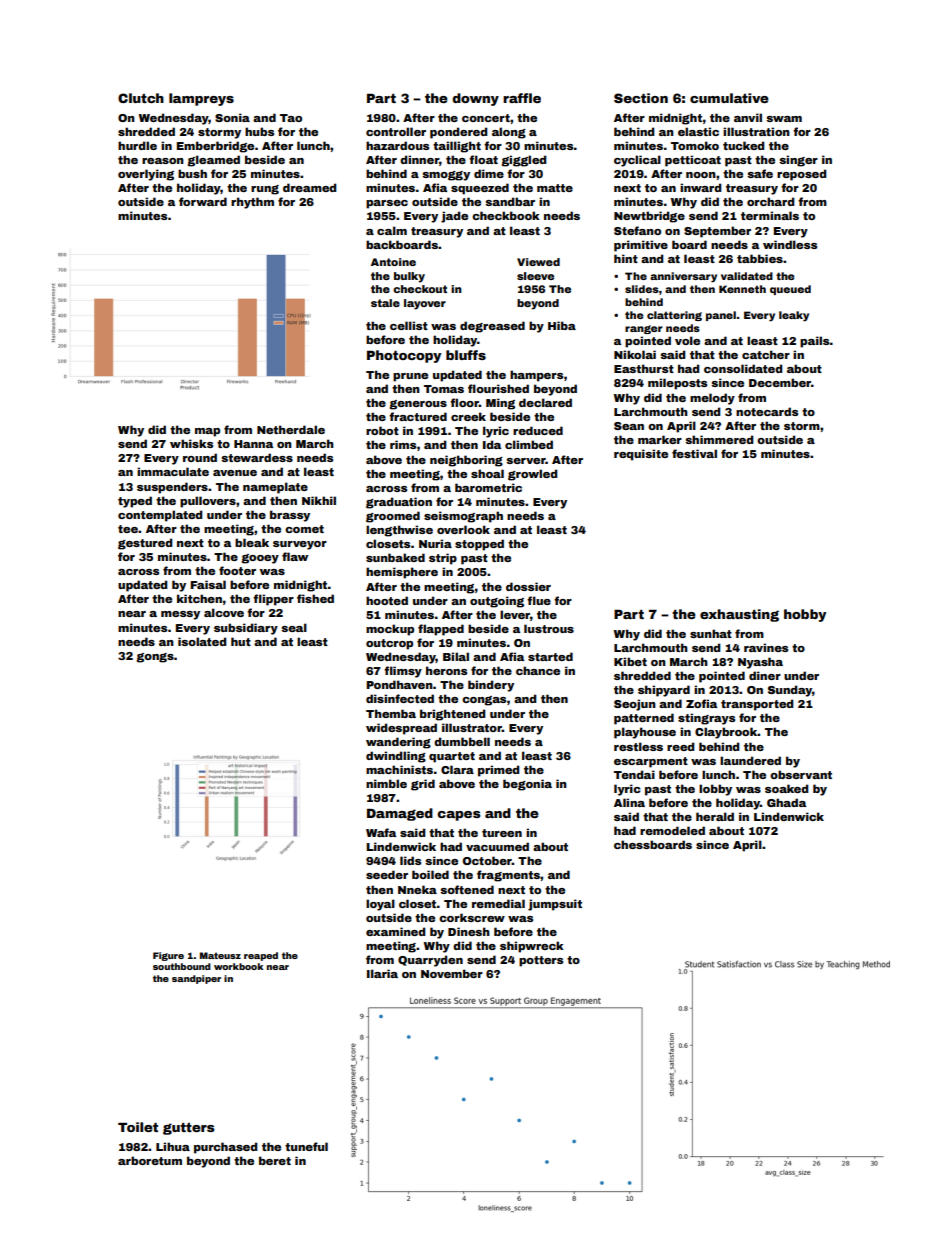 This image has height=1233, width=952. I want to click on vacuumed, so click(497, 846).
